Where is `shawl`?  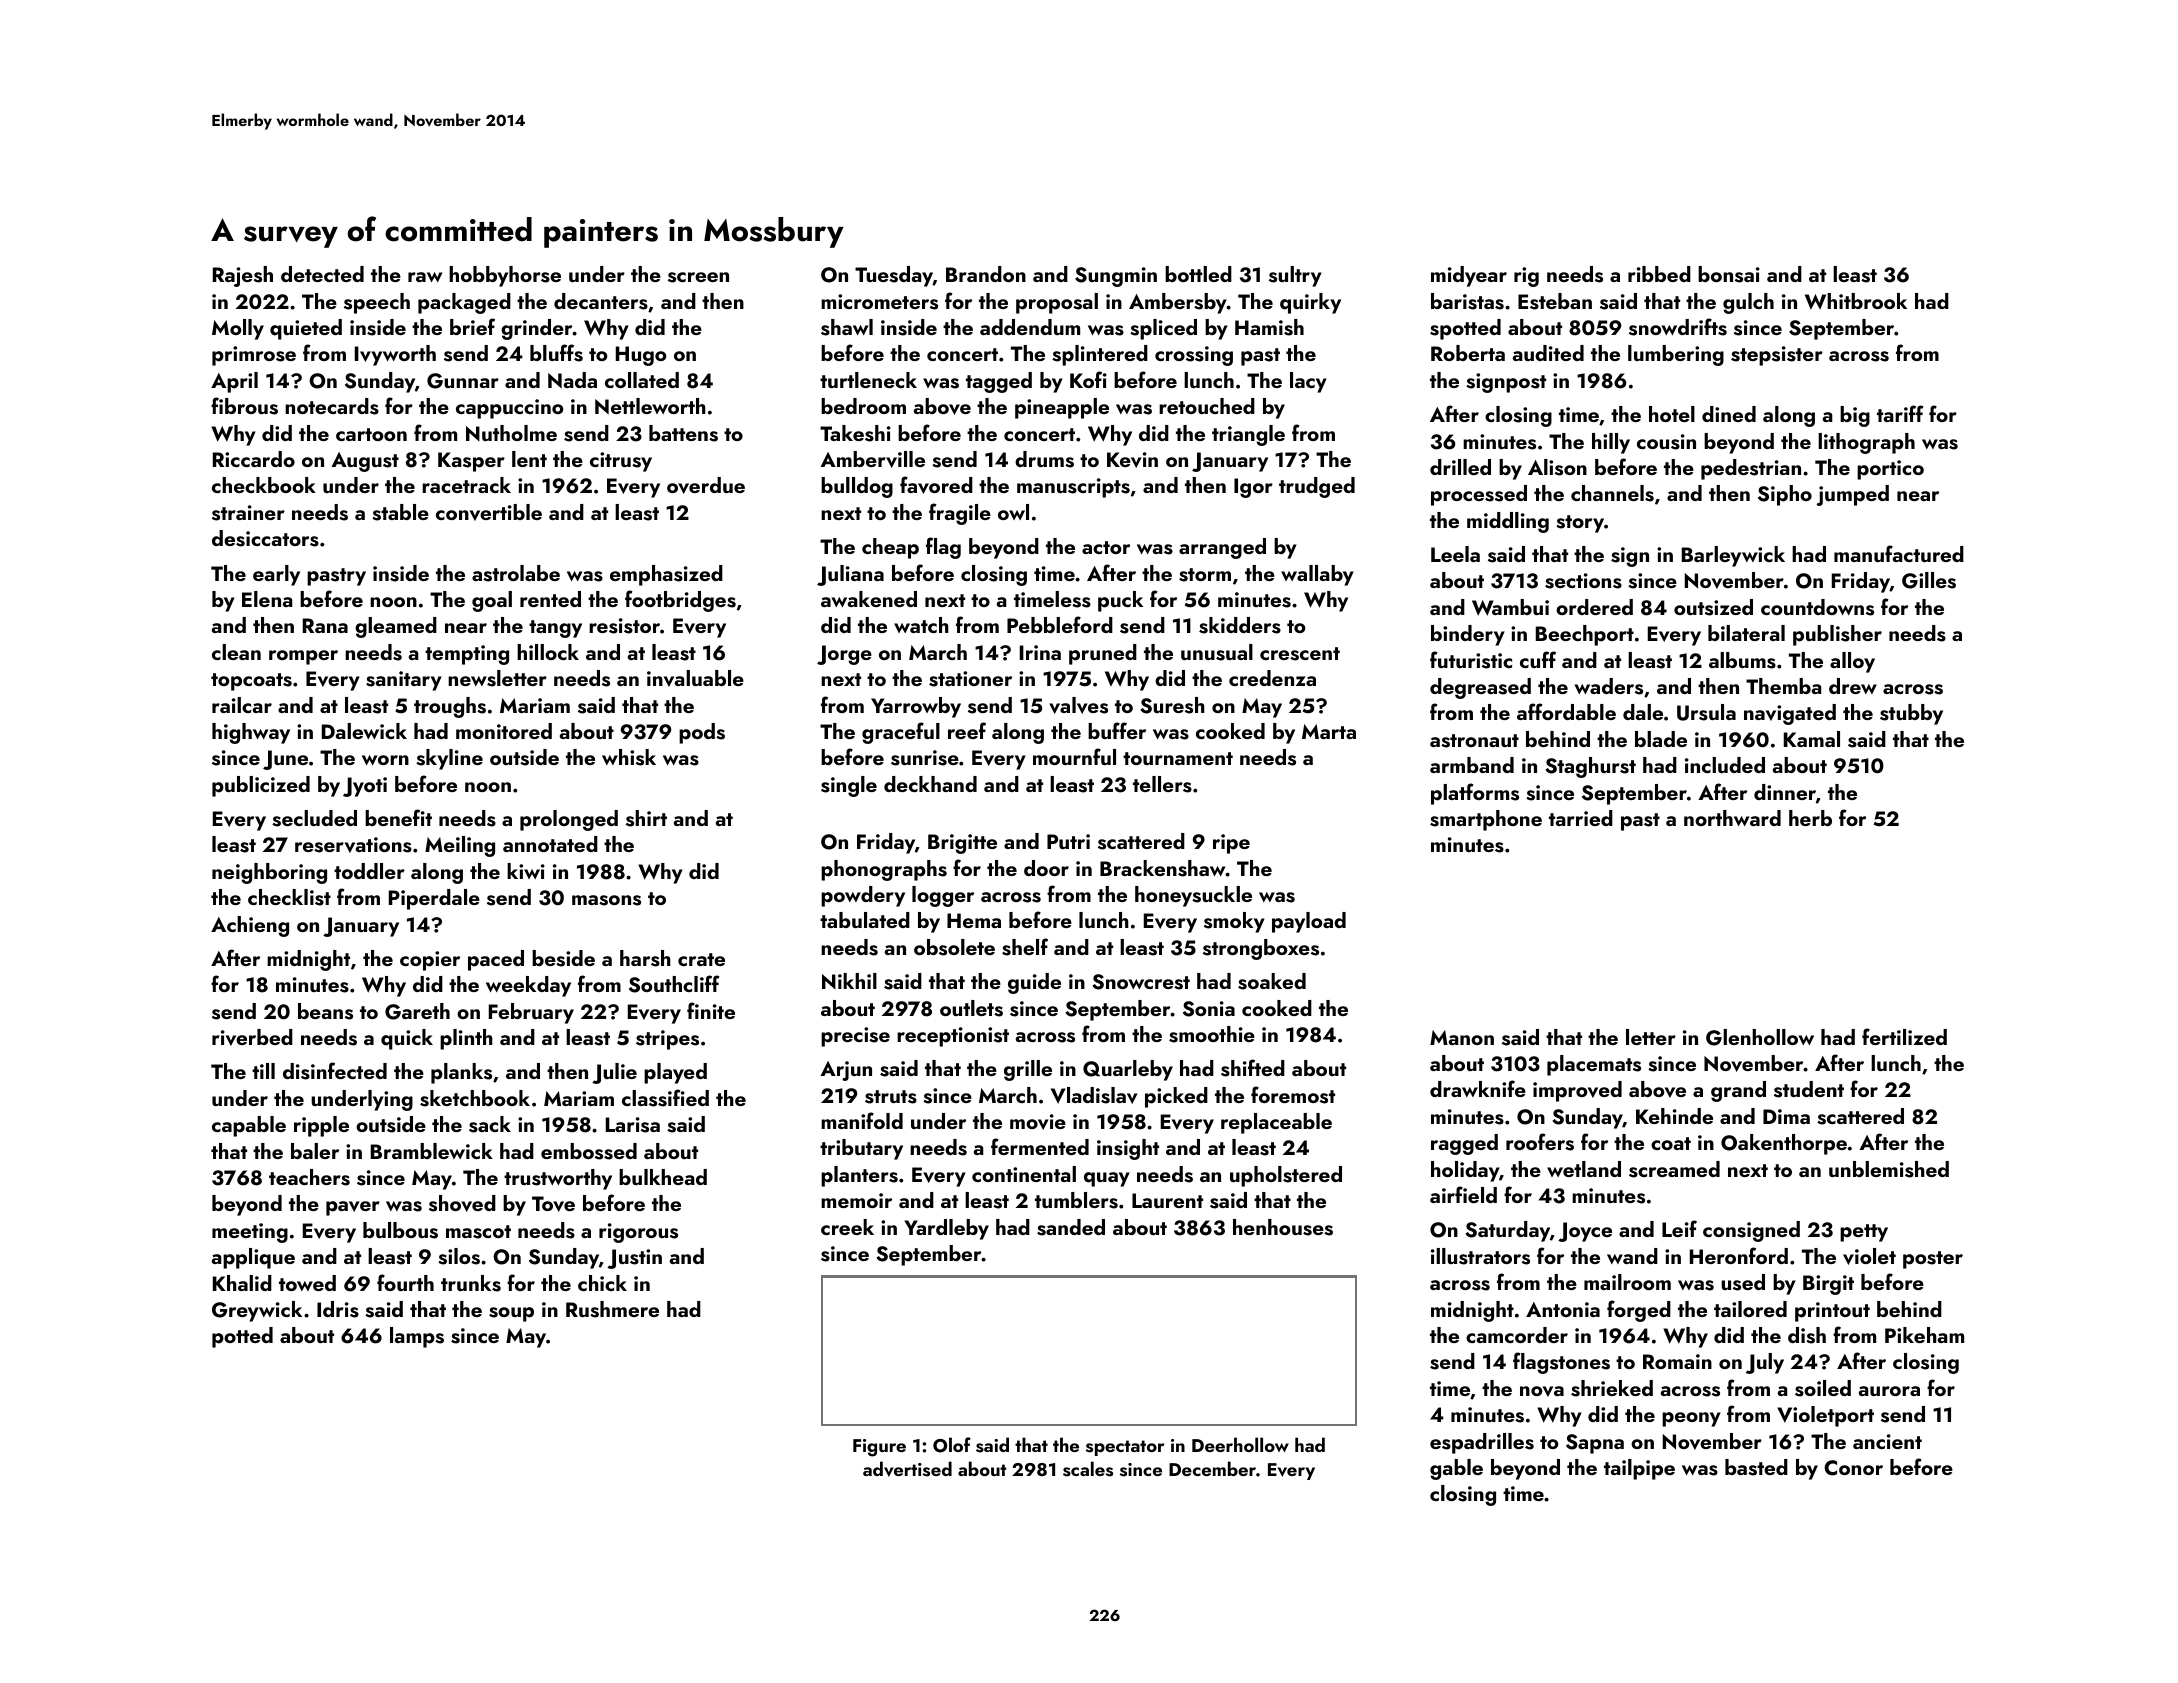
shawl is located at coordinates (847, 327).
